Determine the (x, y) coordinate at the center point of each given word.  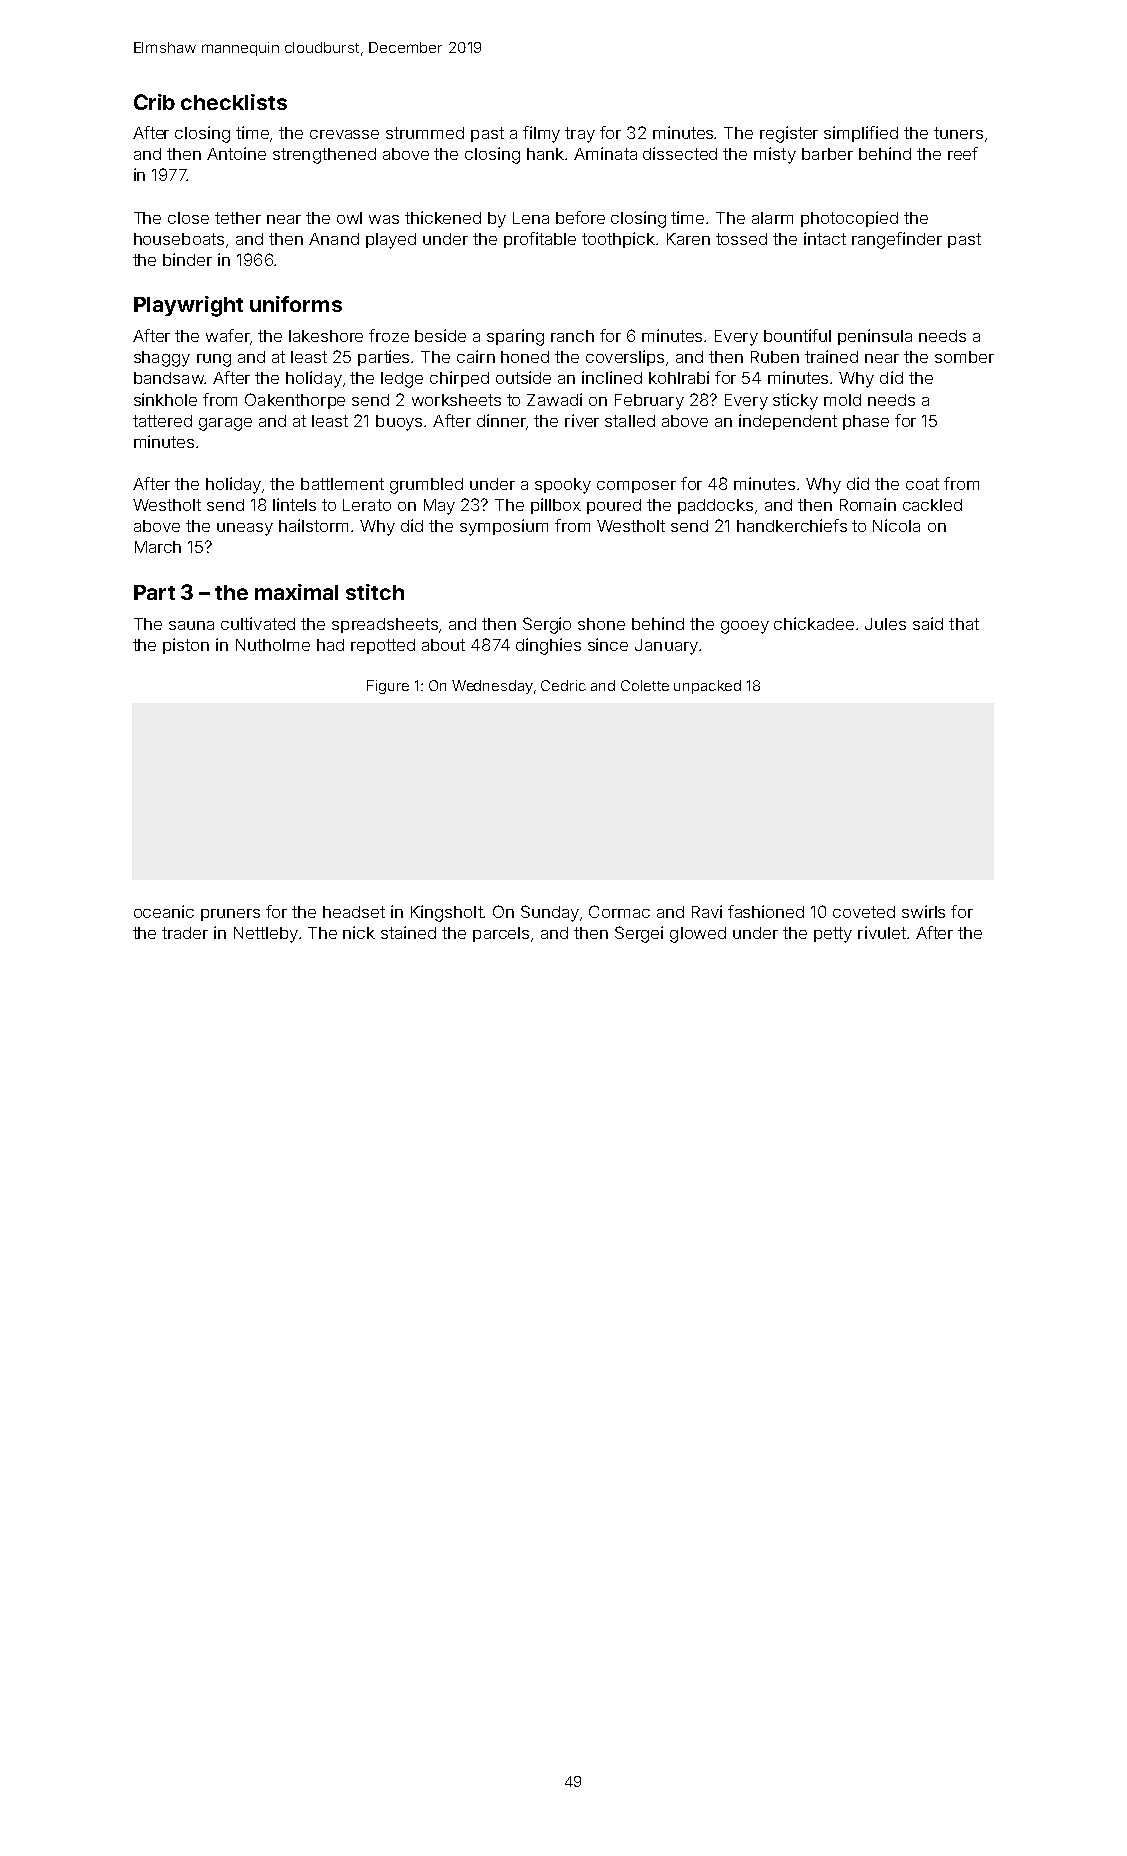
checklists (234, 102)
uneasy (245, 529)
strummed (425, 133)
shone (601, 624)
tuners (958, 133)
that (964, 624)
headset (354, 912)
